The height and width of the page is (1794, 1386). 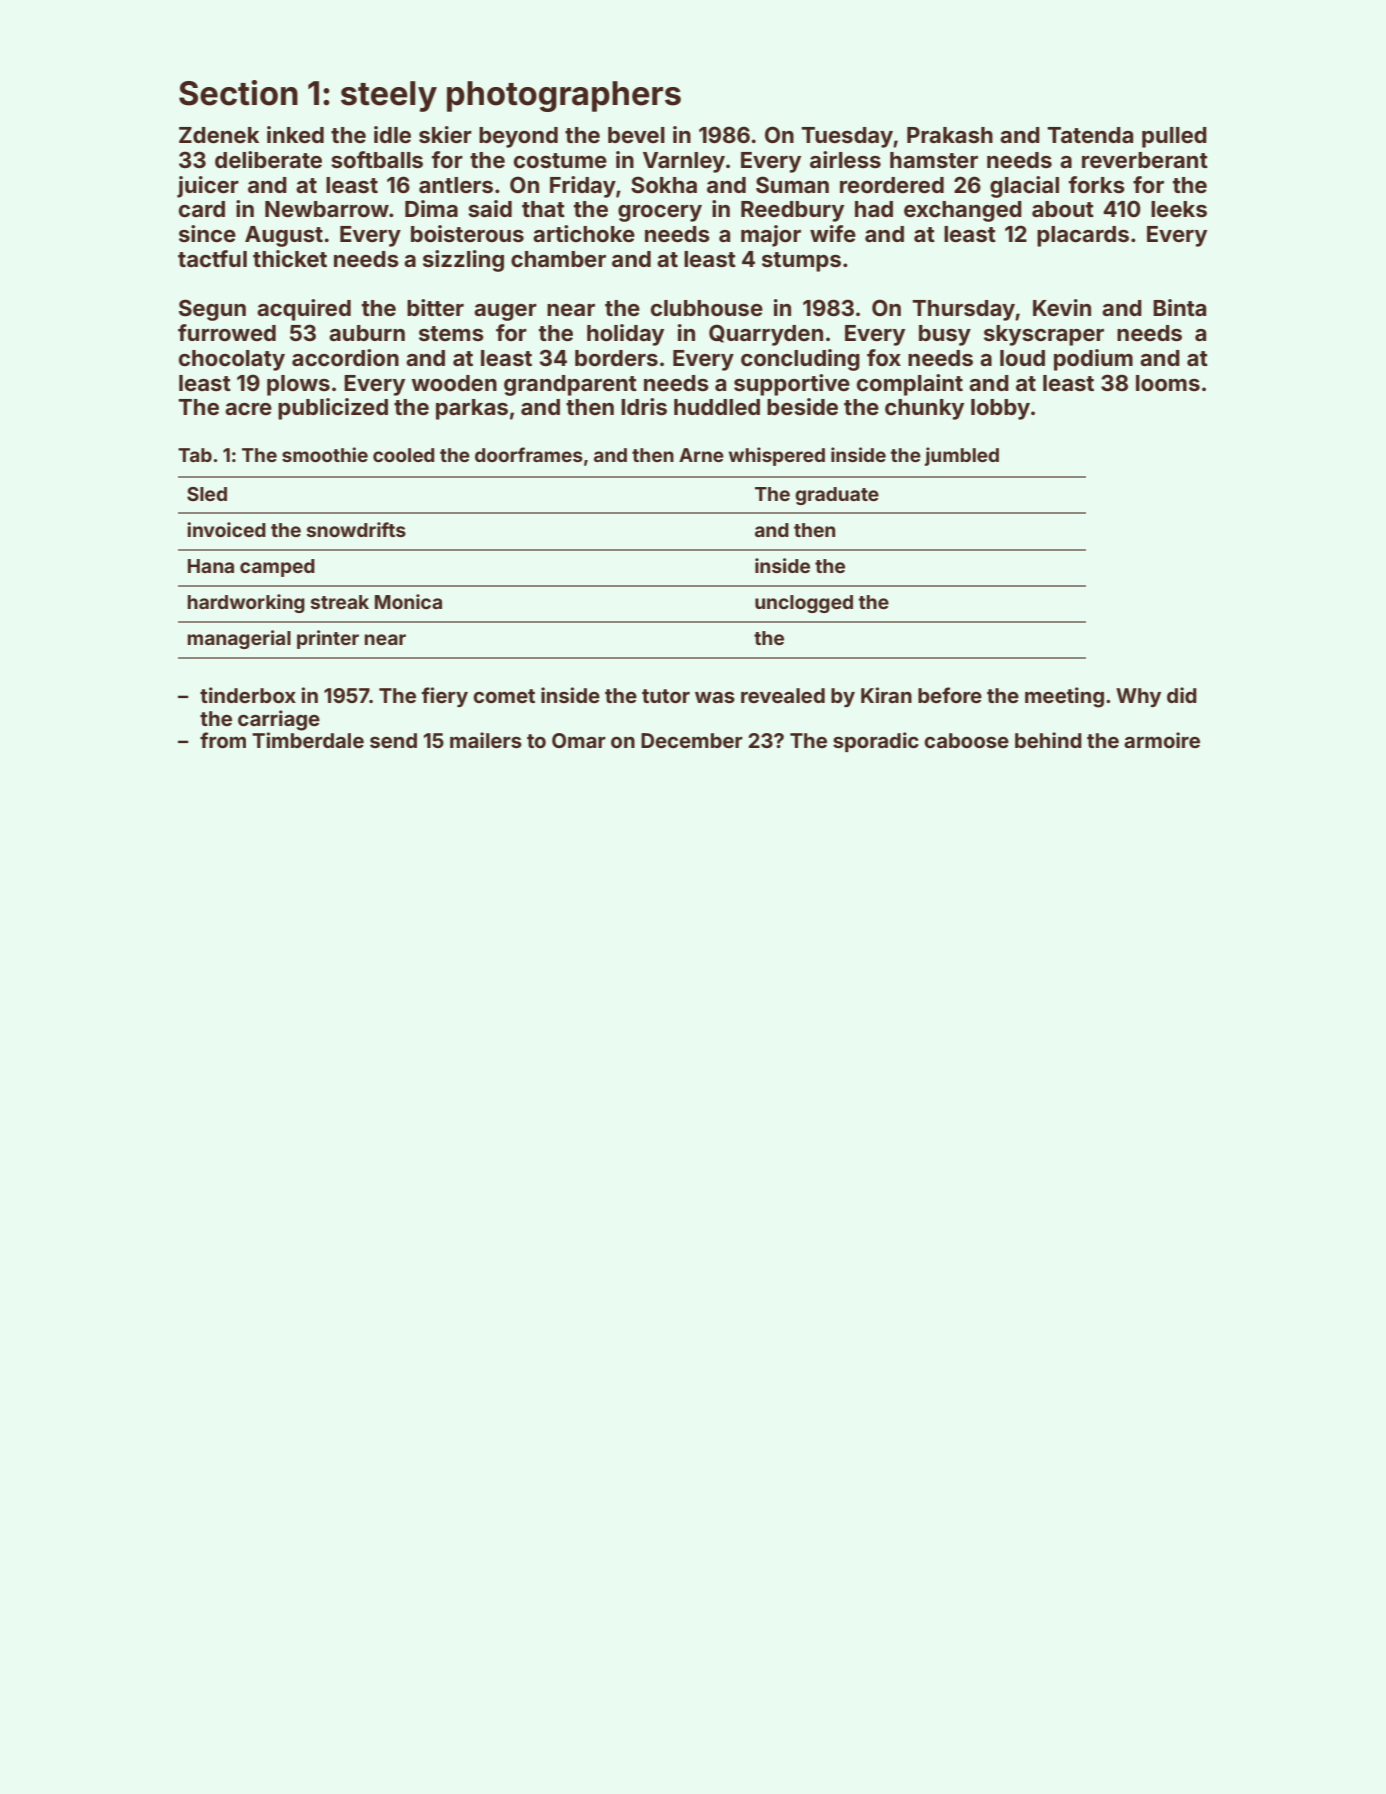 What do you see at coordinates (564, 96) in the page?
I see `photographers` at bounding box center [564, 96].
